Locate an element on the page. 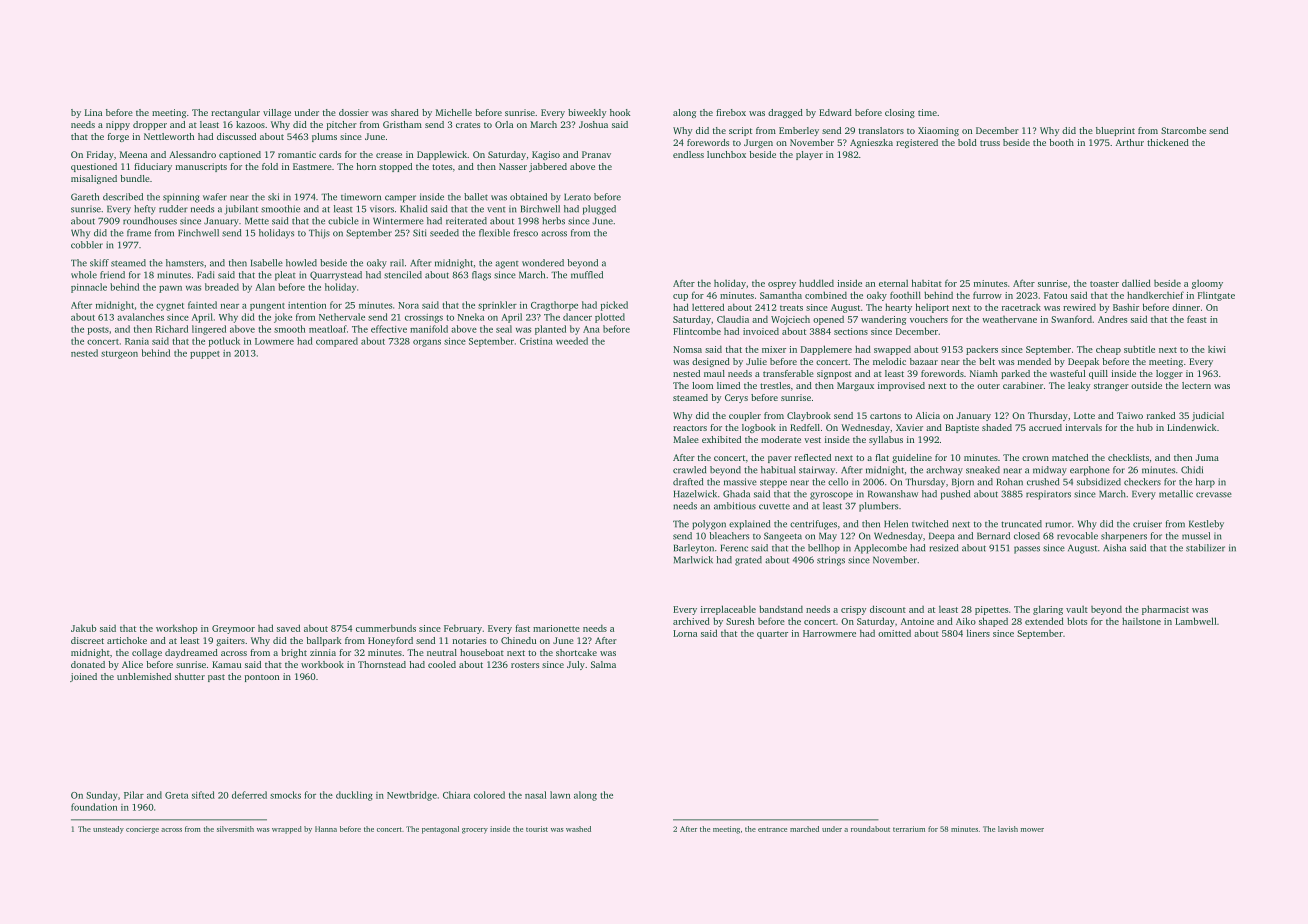  booth is located at coordinates (1061, 142).
